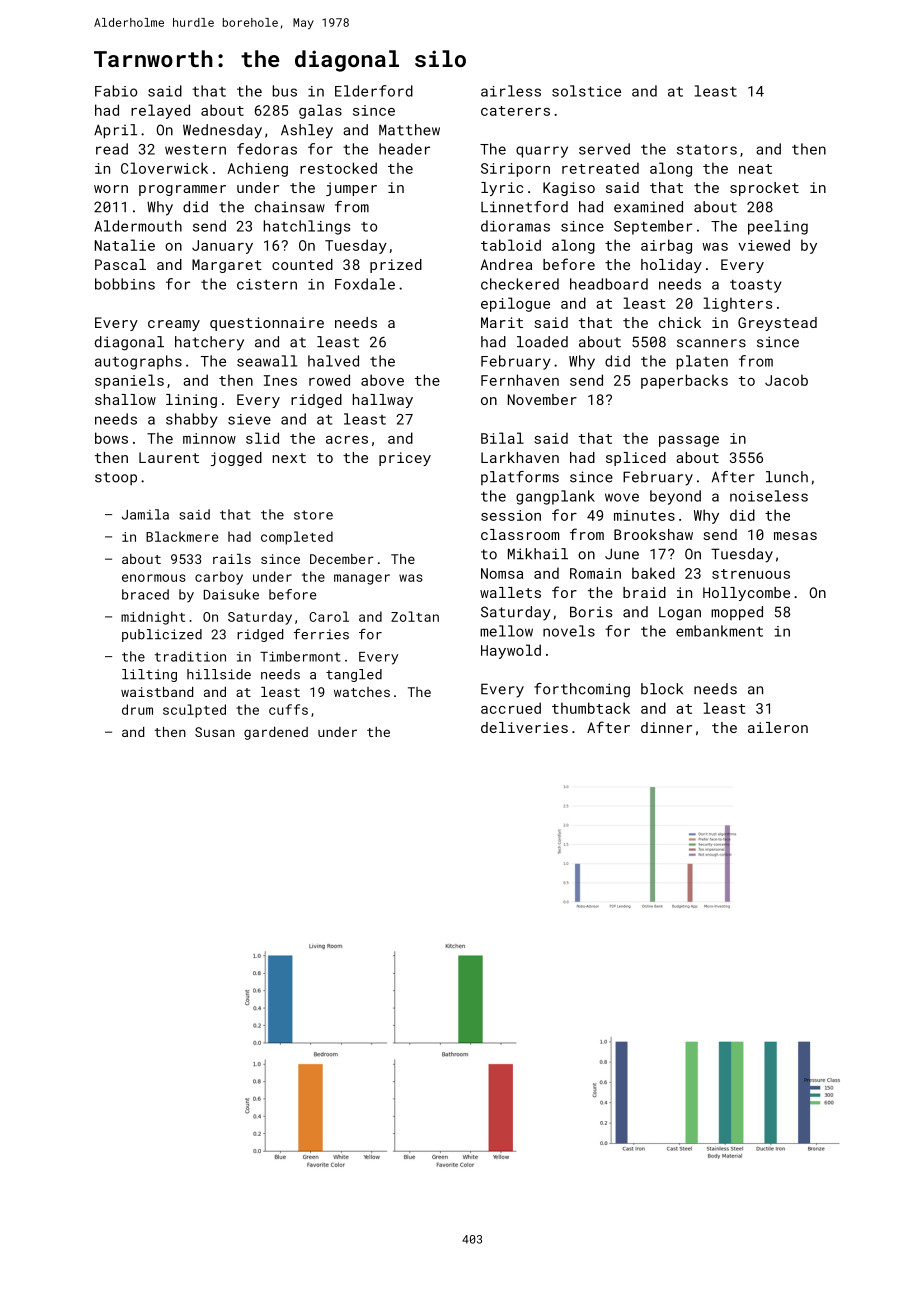 Image resolution: width=924 pixels, height=1314 pixels. What do you see at coordinates (374, 91) in the document?
I see `Elderford` at bounding box center [374, 91].
